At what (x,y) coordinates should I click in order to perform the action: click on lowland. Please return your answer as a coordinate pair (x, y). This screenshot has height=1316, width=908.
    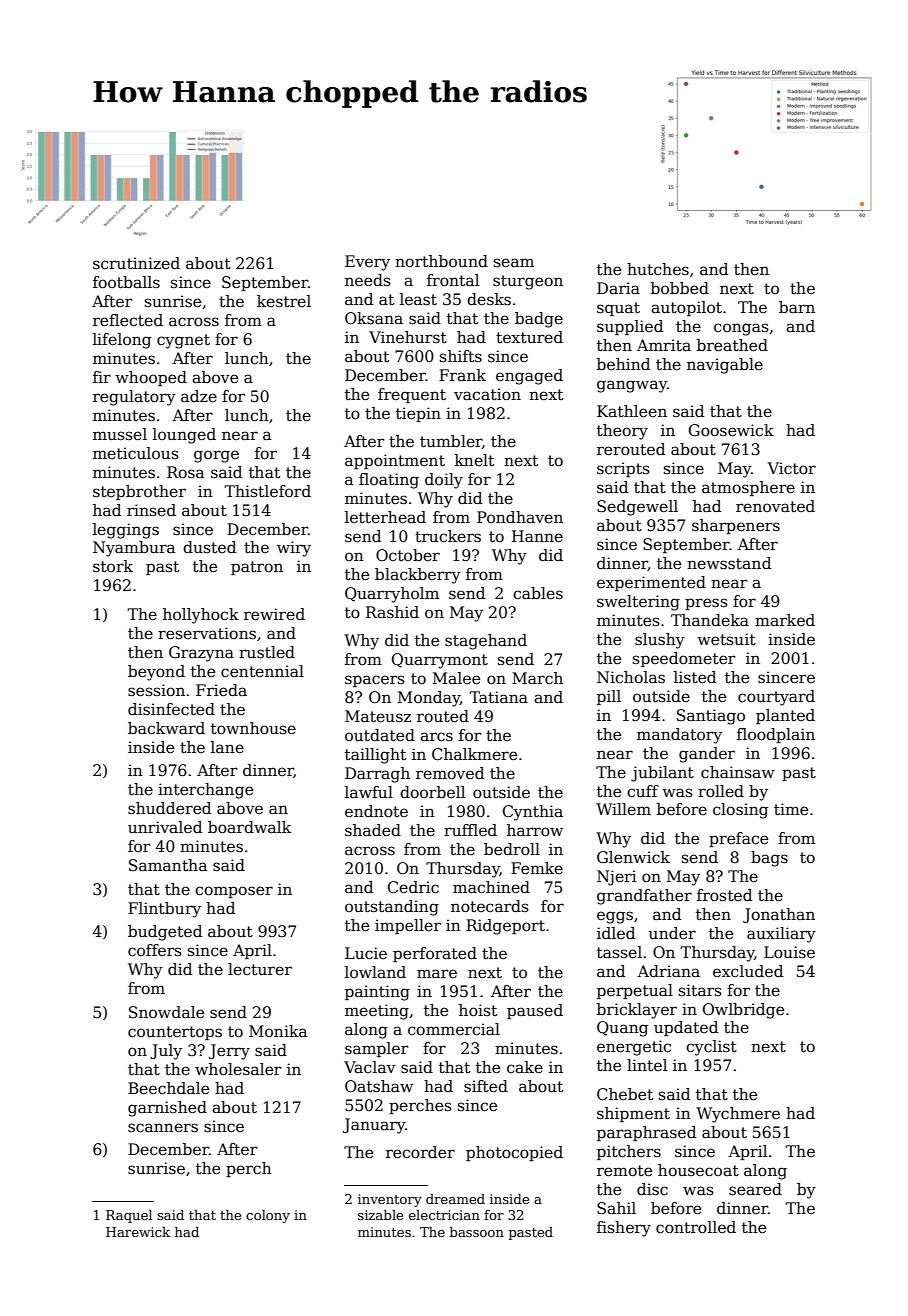
    Looking at the image, I should click on (375, 972).
